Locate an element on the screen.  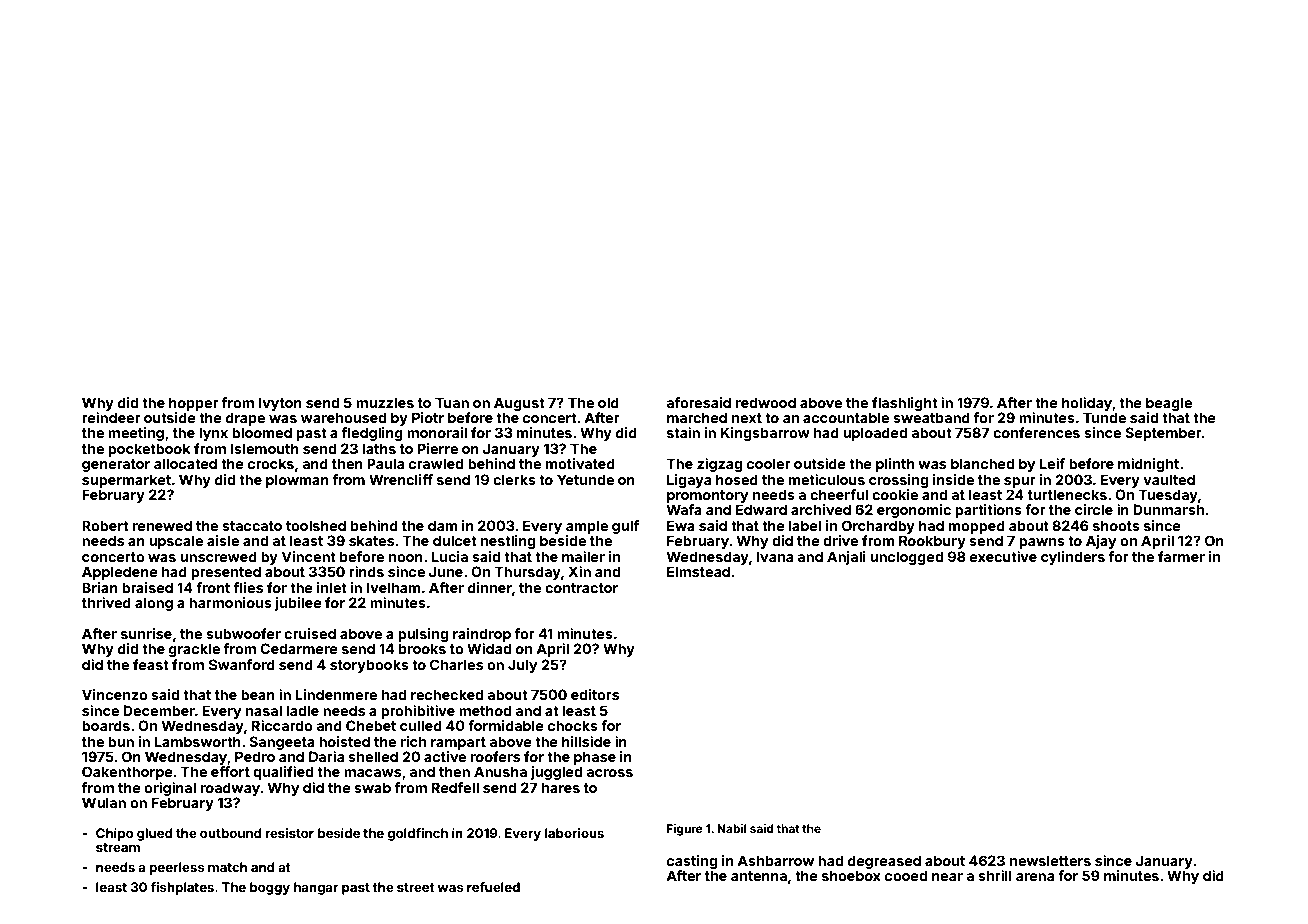
shelled is located at coordinates (373, 756).
